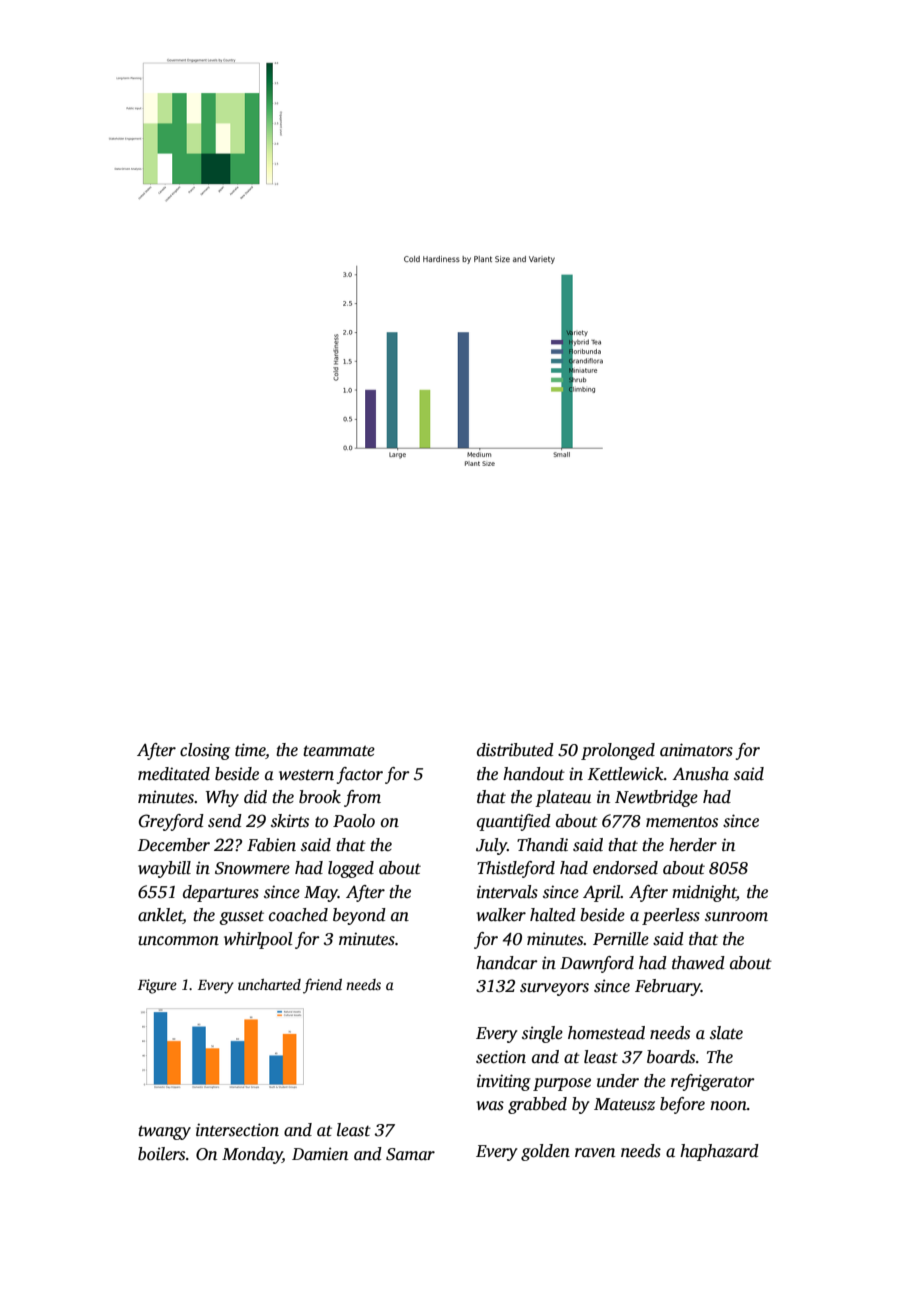 The width and height of the image is (924, 1314). I want to click on gusset, so click(241, 917).
